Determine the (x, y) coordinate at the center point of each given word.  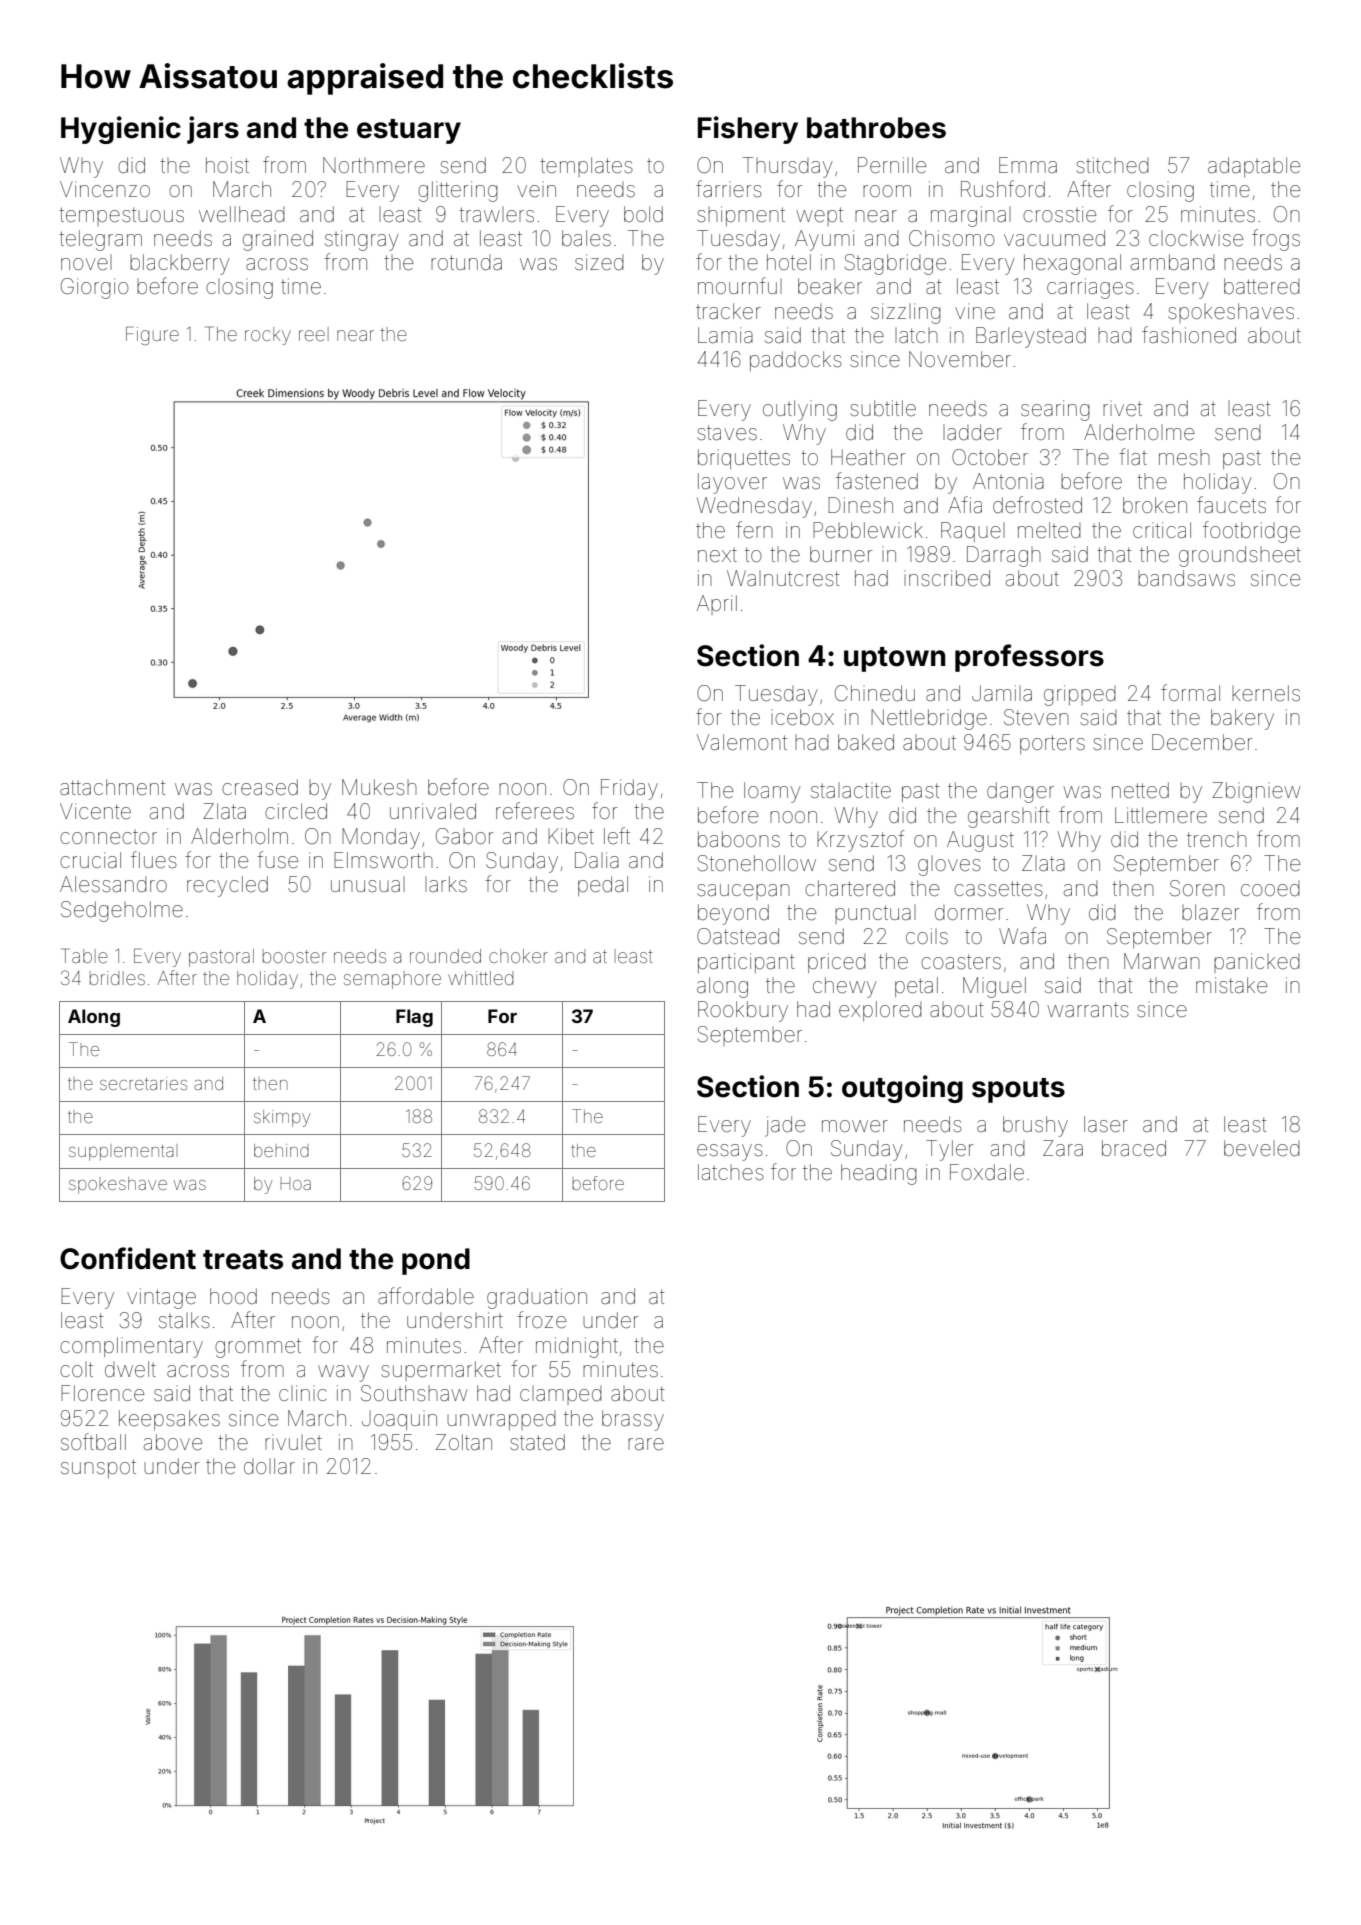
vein (536, 191)
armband (1173, 262)
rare (646, 1444)
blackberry (179, 264)
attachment (113, 787)
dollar (269, 1466)
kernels (1266, 693)
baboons (739, 839)
